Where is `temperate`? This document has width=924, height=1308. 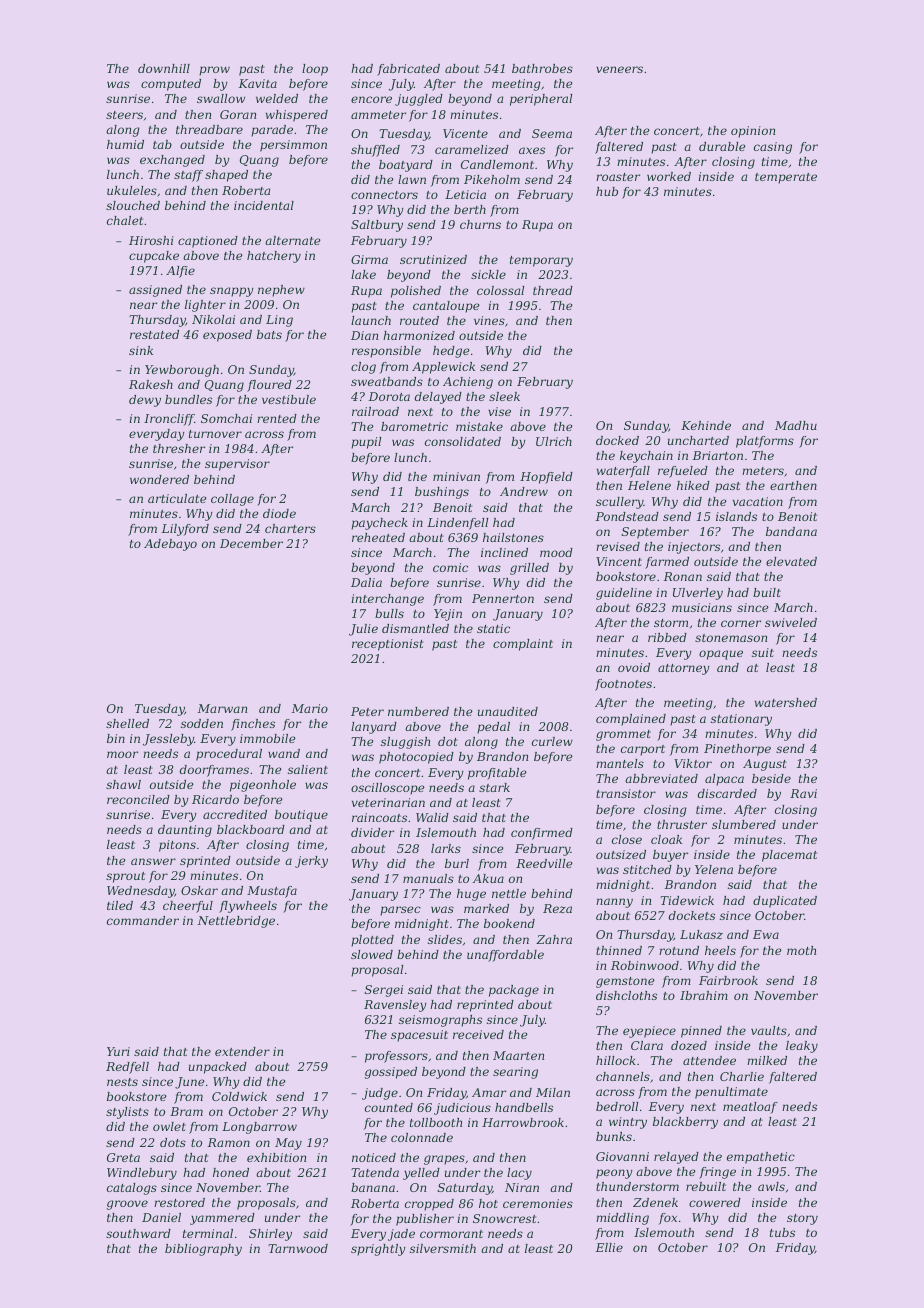 temperate is located at coordinates (786, 178).
